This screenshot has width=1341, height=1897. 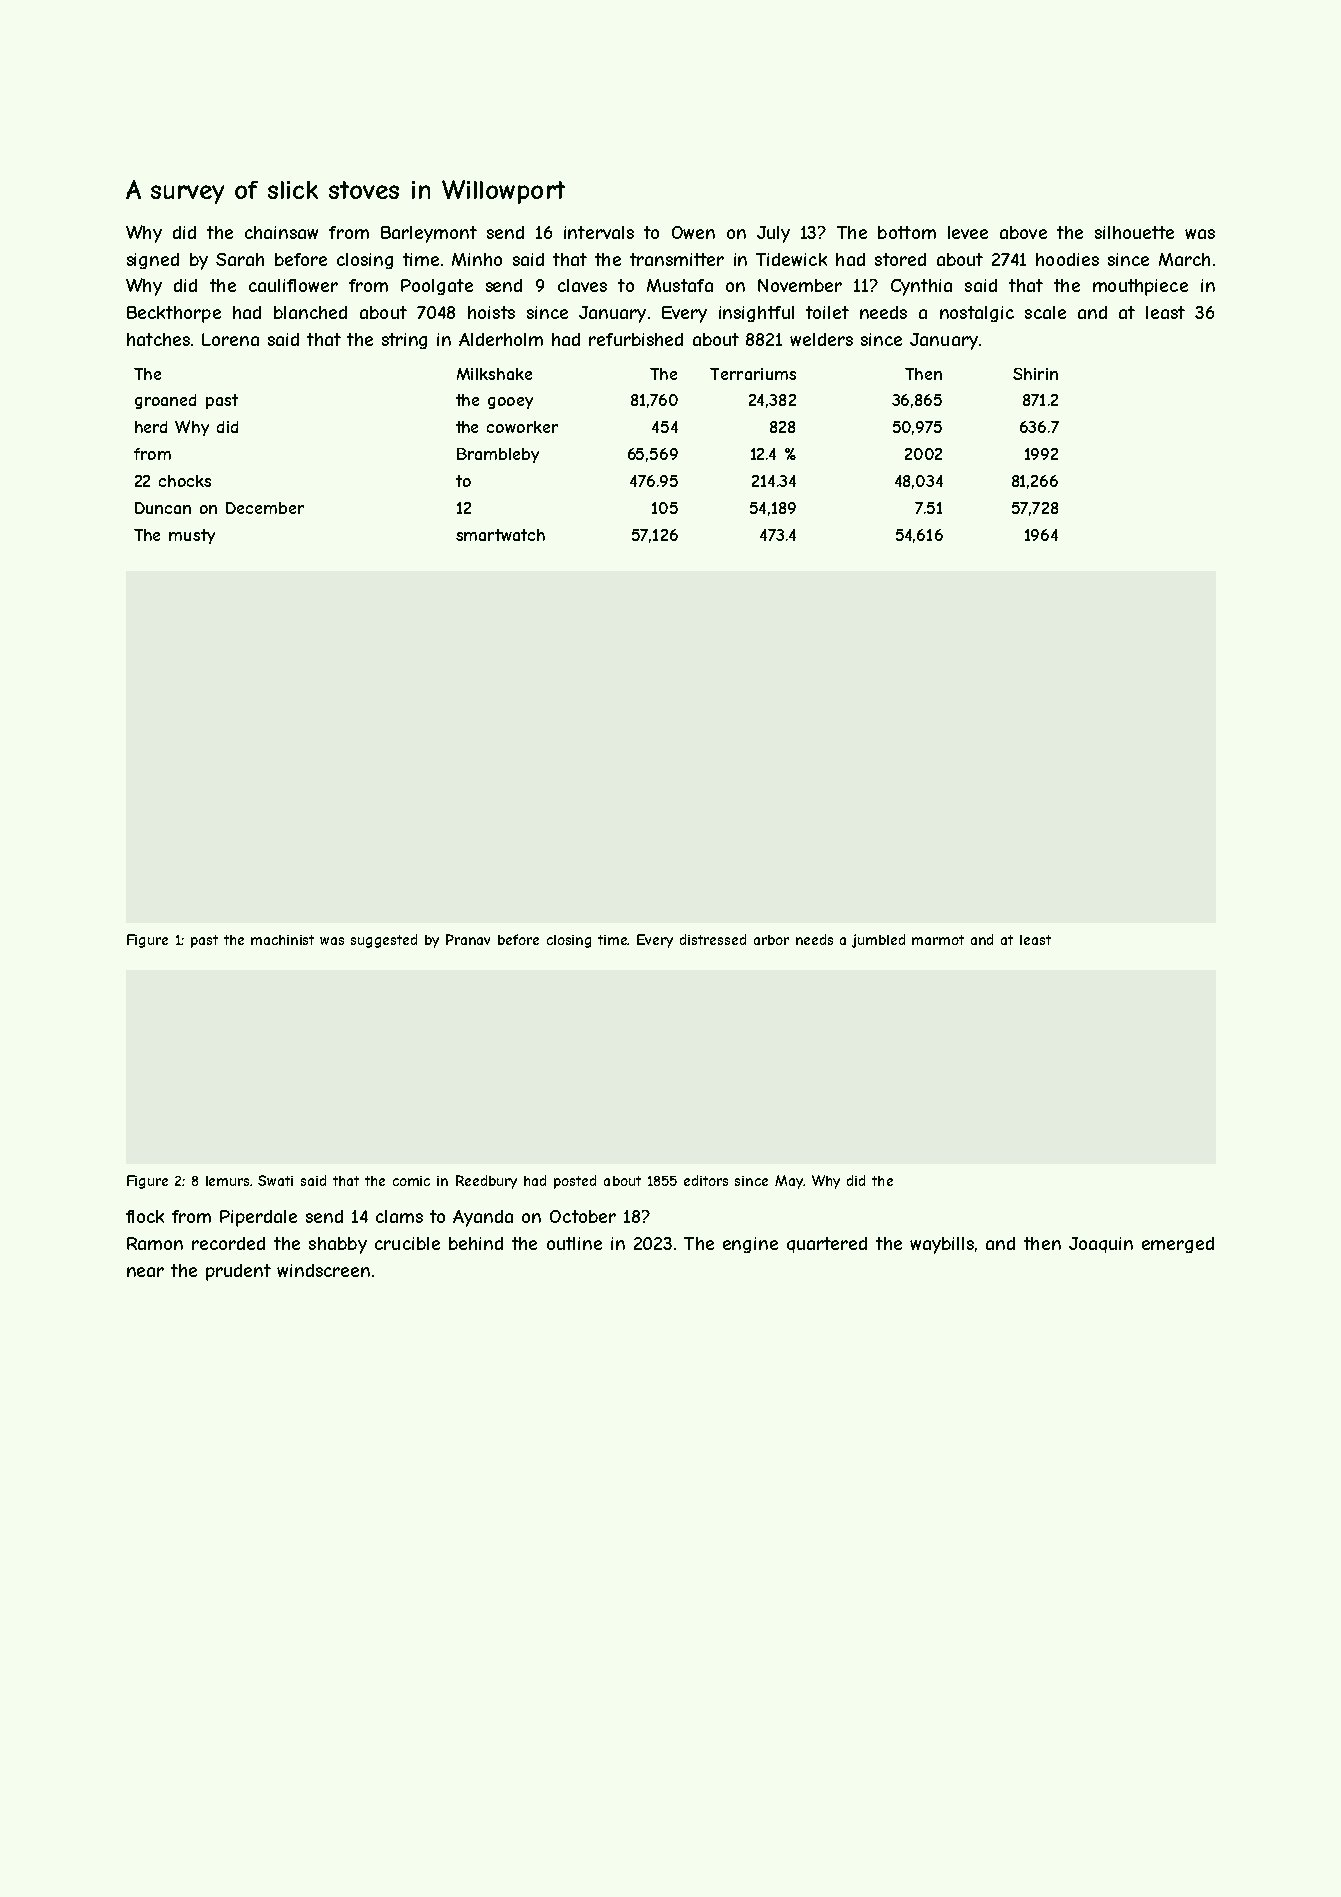 What do you see at coordinates (500, 535) in the screenshot?
I see `smartwatch` at bounding box center [500, 535].
